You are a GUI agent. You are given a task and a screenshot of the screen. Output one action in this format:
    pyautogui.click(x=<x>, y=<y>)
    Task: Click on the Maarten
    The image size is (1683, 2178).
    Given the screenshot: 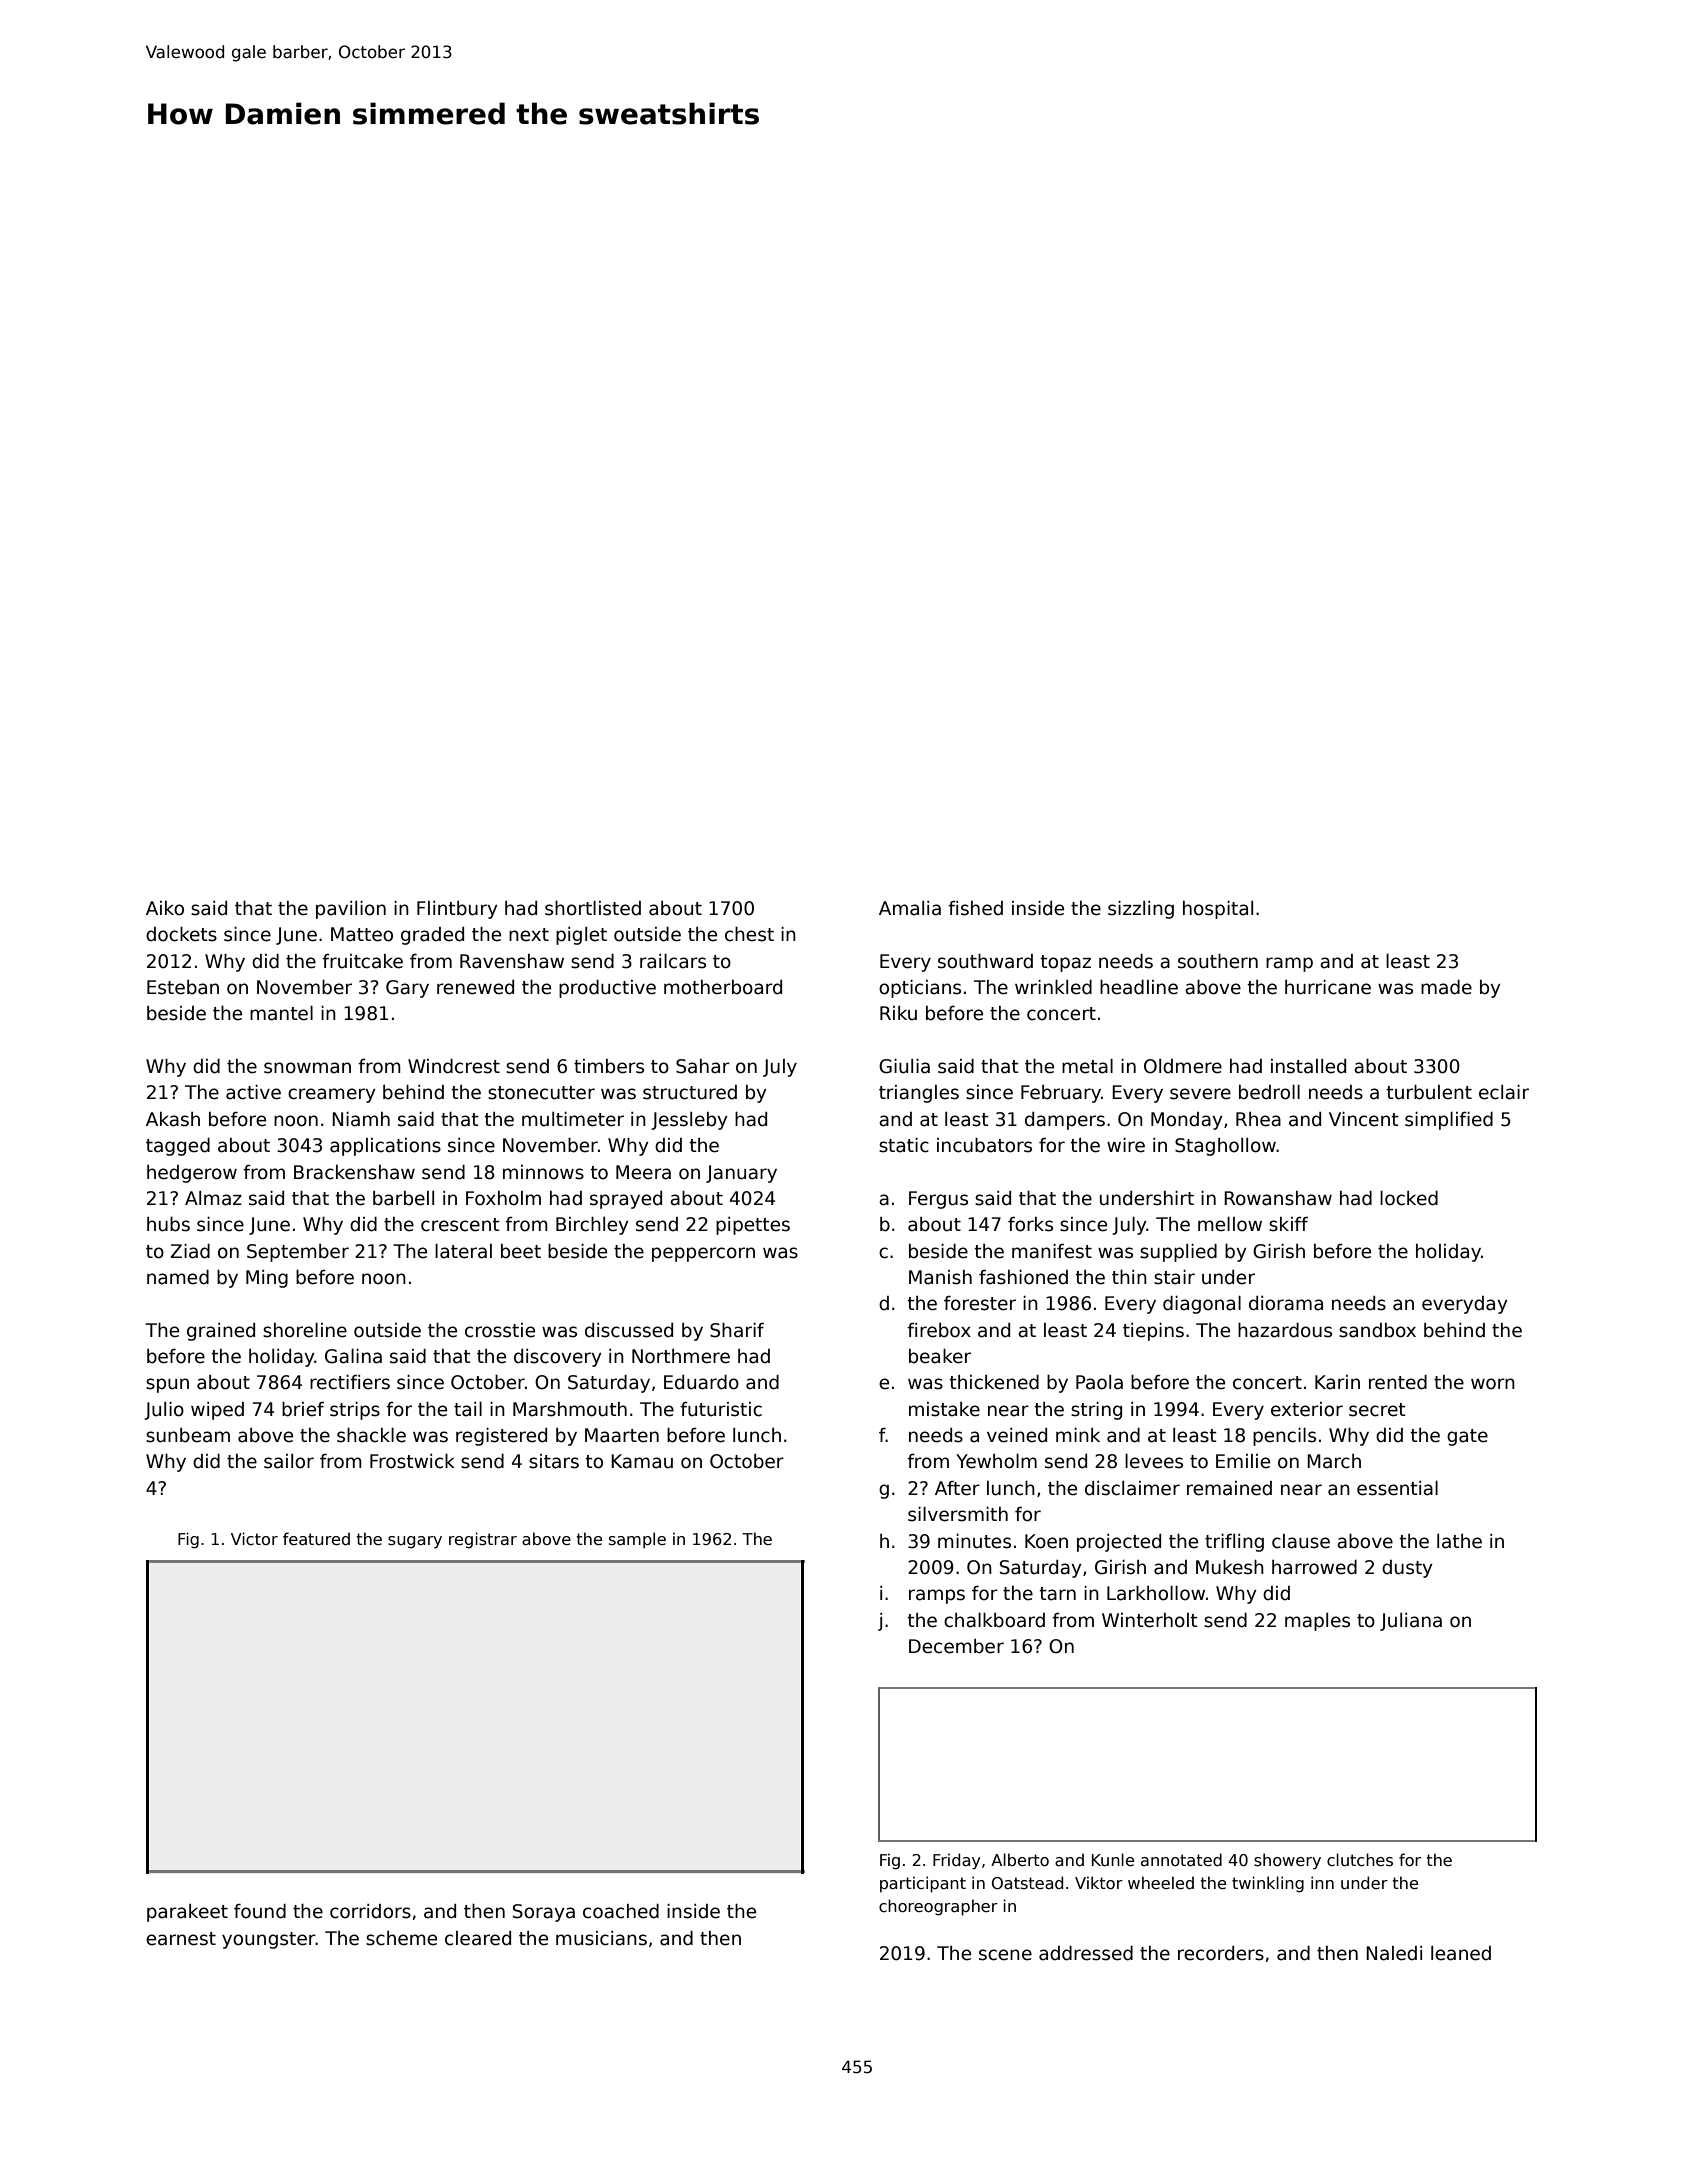 What is the action you would take?
    pyautogui.click(x=622, y=1435)
